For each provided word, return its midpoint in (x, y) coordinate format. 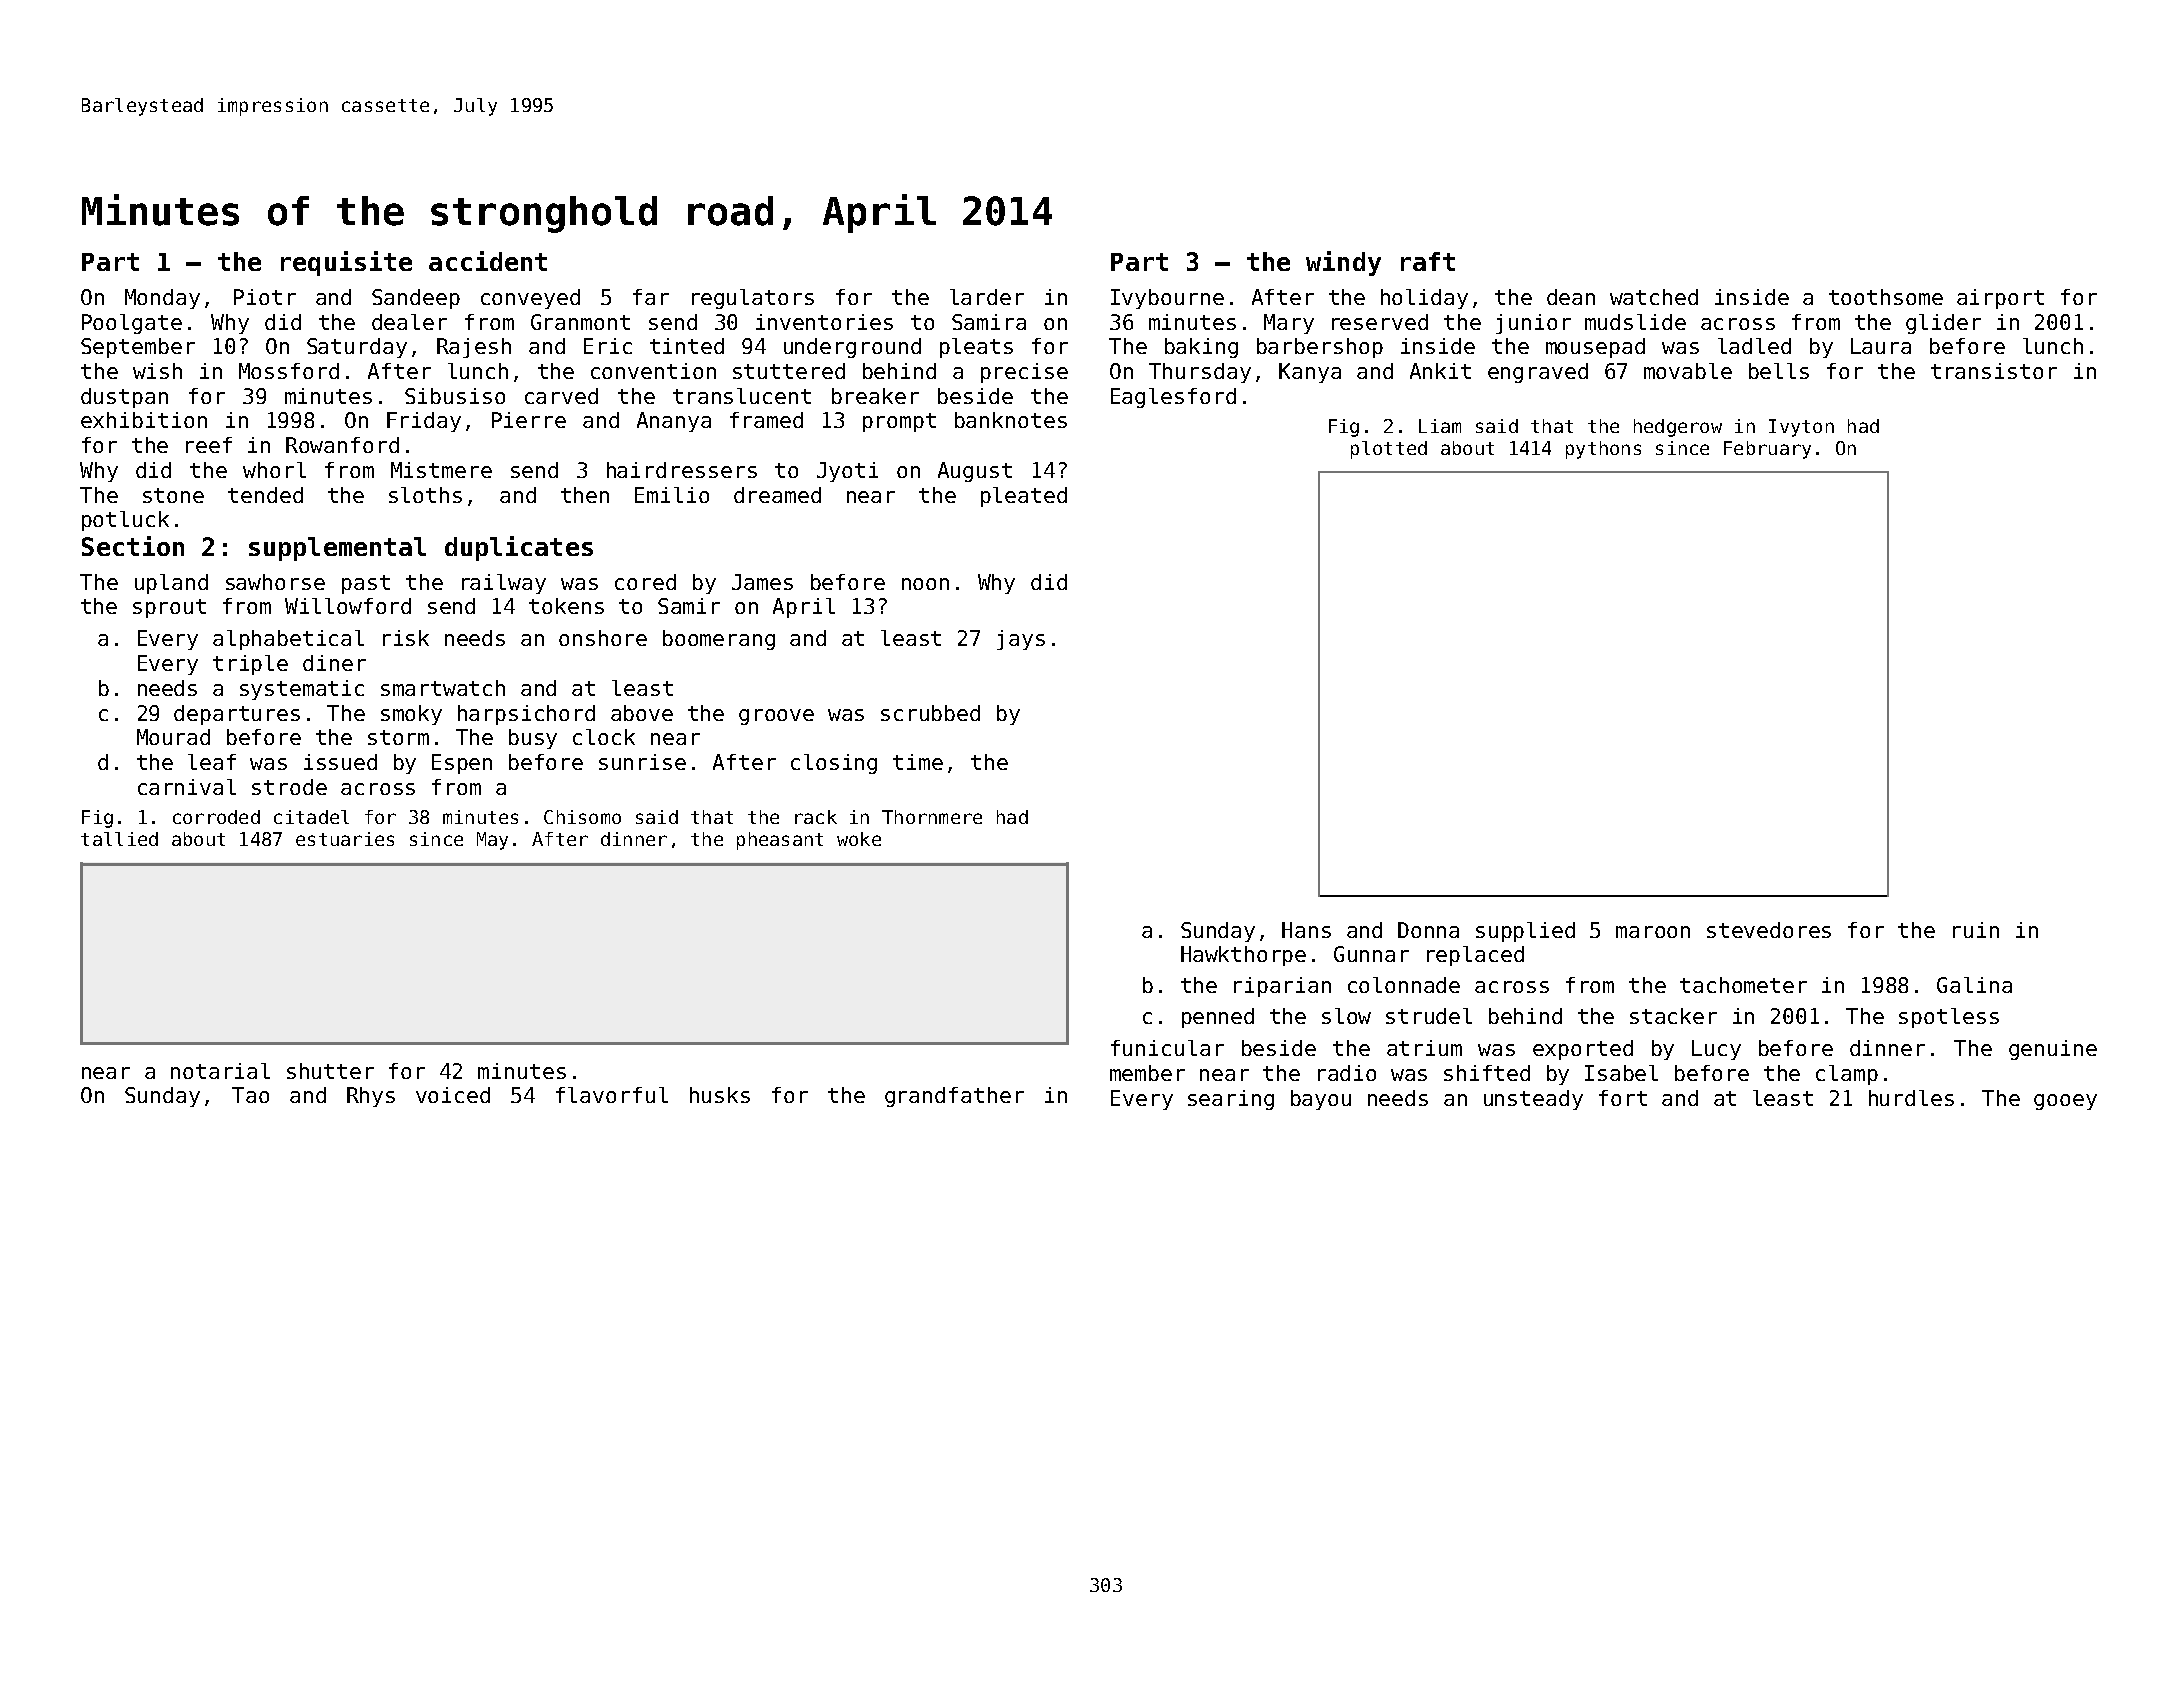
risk (406, 638)
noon (925, 584)
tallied (119, 839)
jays (1021, 640)
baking (1201, 348)
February (1767, 450)
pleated (1024, 497)
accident (488, 261)
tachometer (1743, 985)
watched (1654, 297)
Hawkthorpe (1243, 956)
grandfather (954, 1097)
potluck (125, 521)
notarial (220, 1071)
